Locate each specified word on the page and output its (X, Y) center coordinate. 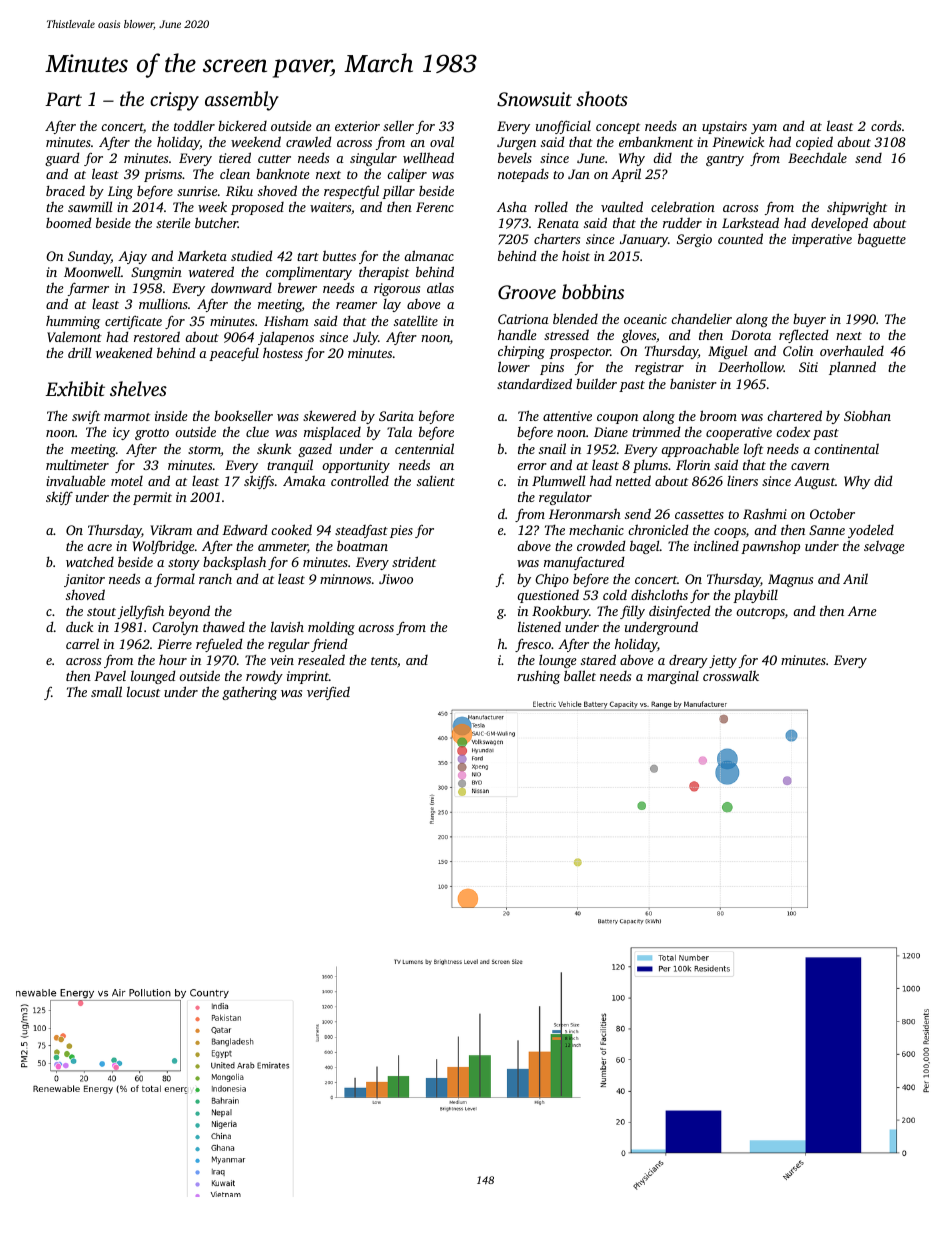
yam (764, 129)
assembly (242, 101)
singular (373, 159)
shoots (602, 98)
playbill (755, 596)
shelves (138, 388)
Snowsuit (534, 99)
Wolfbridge (164, 547)
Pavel (110, 675)
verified (328, 693)
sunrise (197, 191)
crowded (601, 545)
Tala (399, 431)
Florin (693, 464)
